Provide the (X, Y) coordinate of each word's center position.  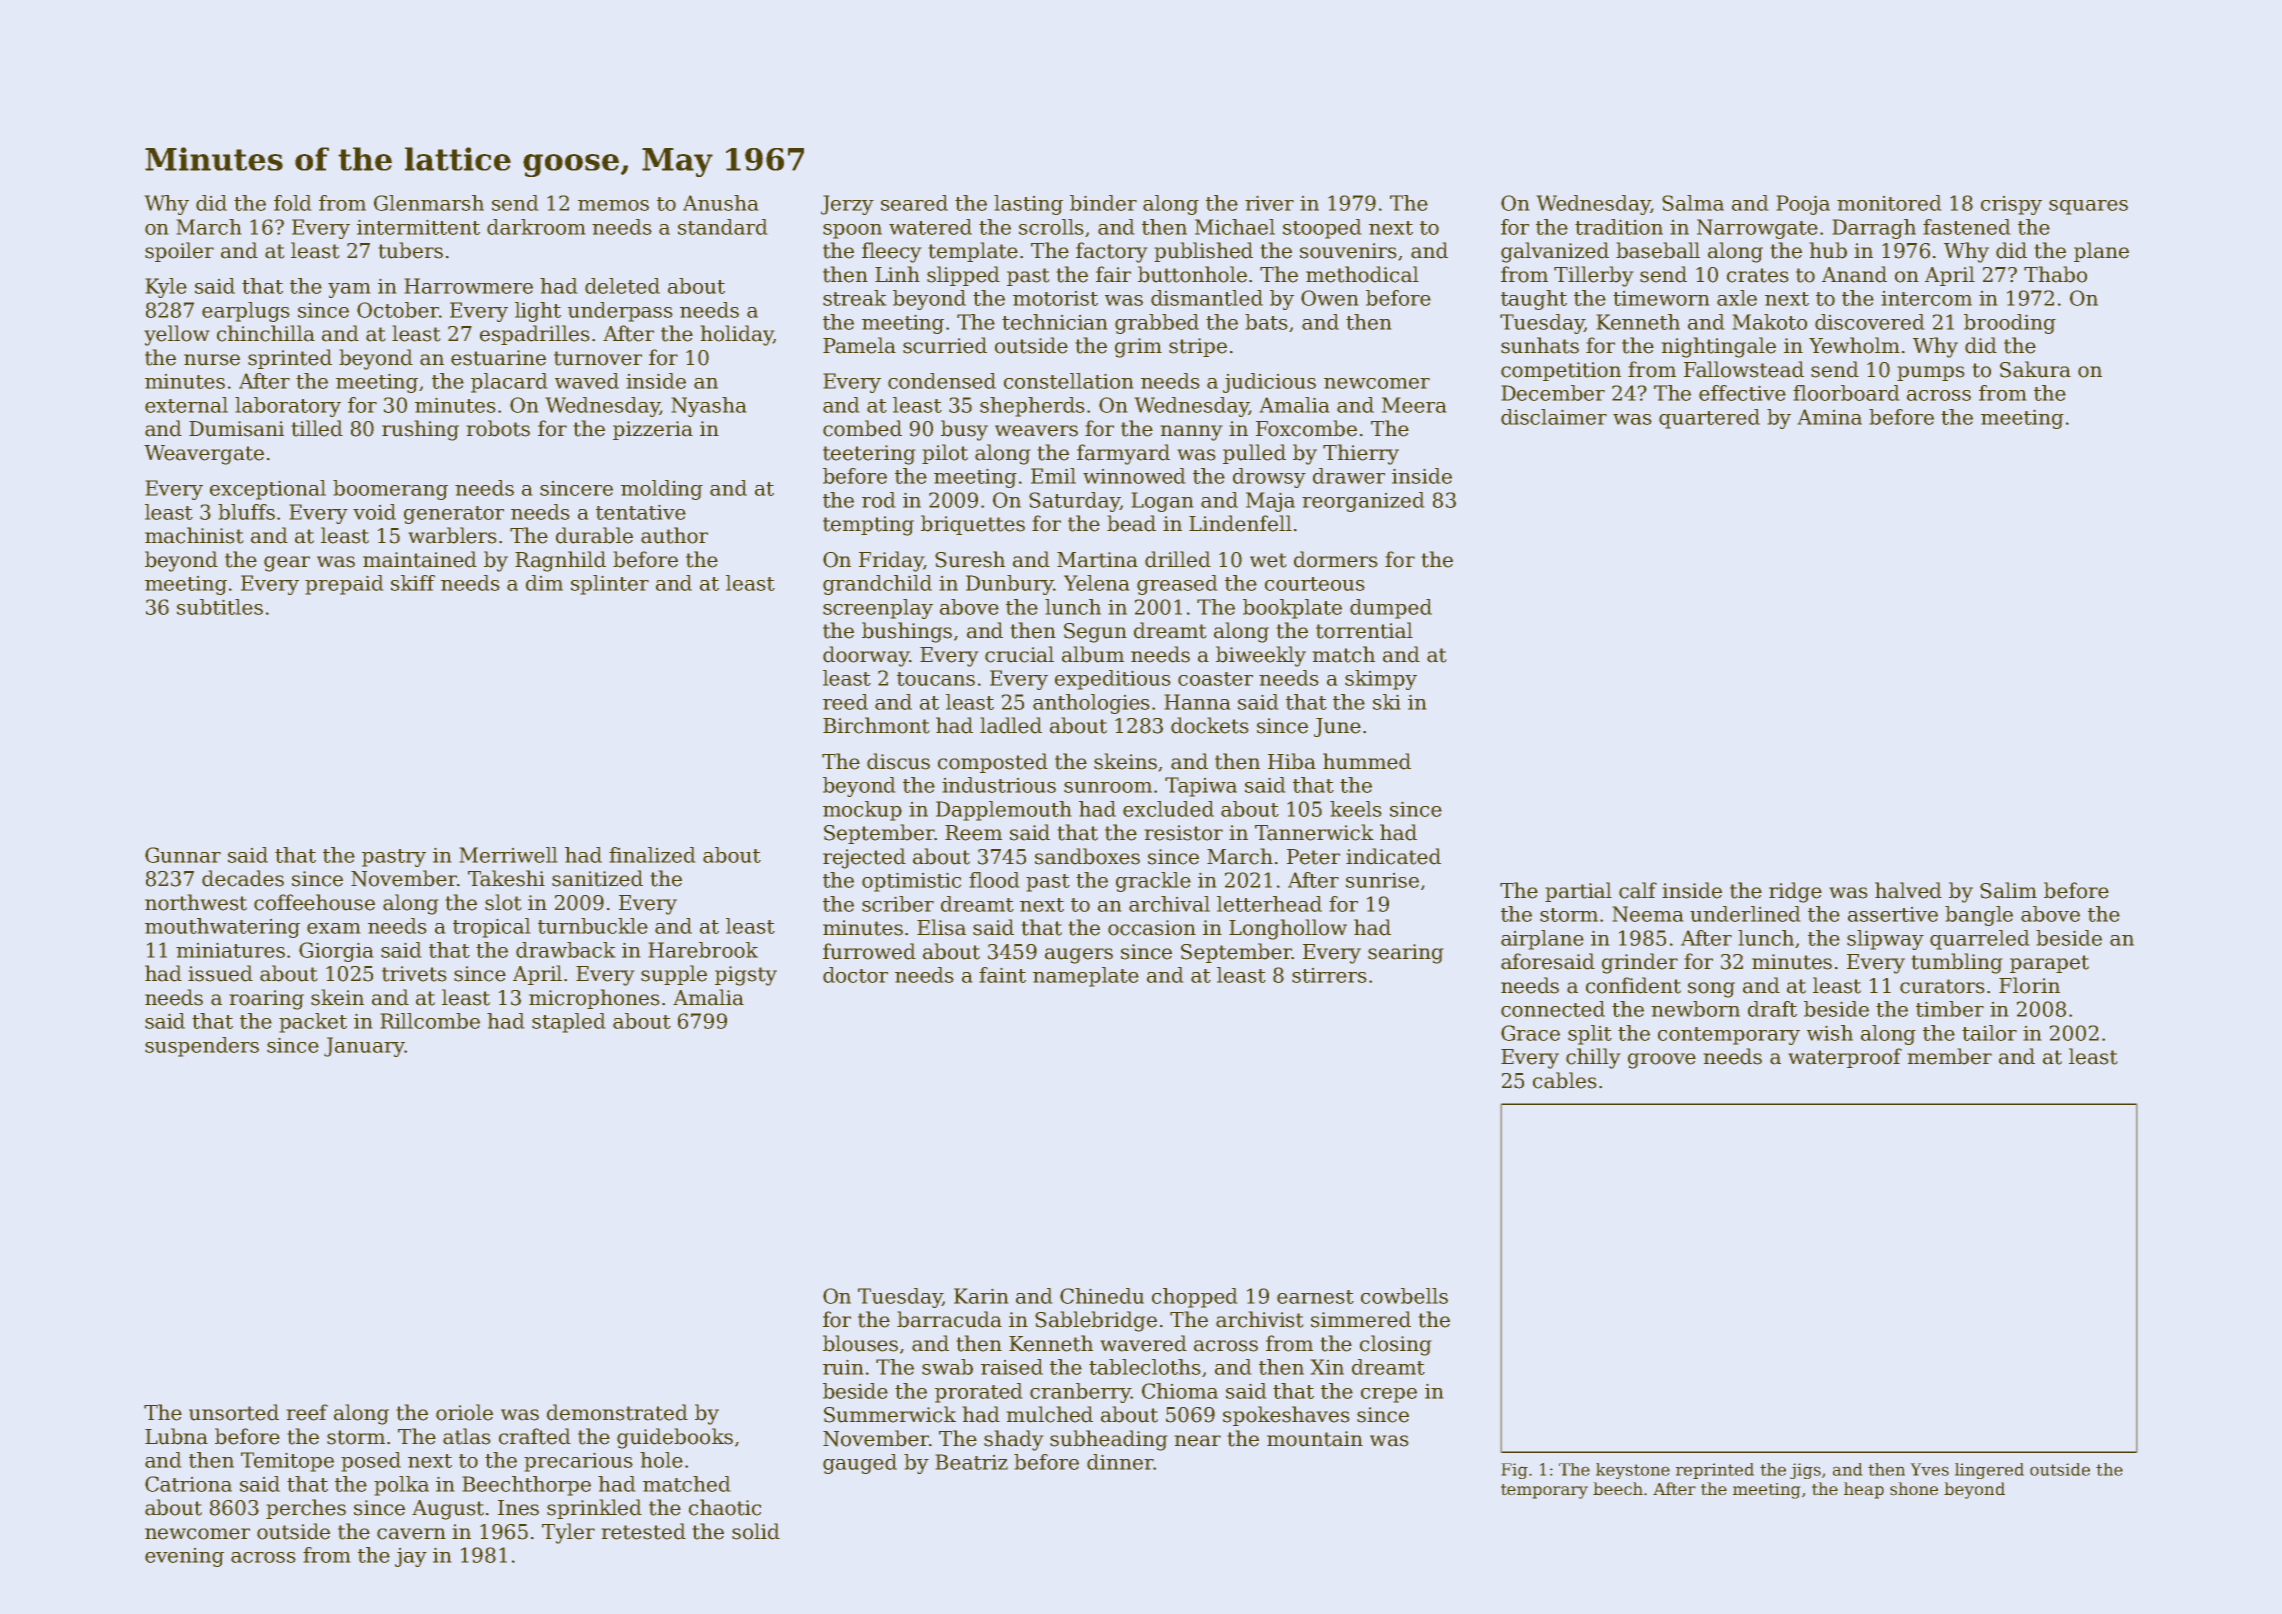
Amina (1830, 417)
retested (644, 1531)
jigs (1805, 1471)
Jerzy (847, 205)
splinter (610, 585)
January (364, 1047)
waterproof (1845, 1058)
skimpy (1381, 680)
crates (1757, 275)
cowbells (1404, 1296)
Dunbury (1009, 585)
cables (1564, 1080)
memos (613, 205)
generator (454, 515)
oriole (464, 1412)
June (1337, 727)
